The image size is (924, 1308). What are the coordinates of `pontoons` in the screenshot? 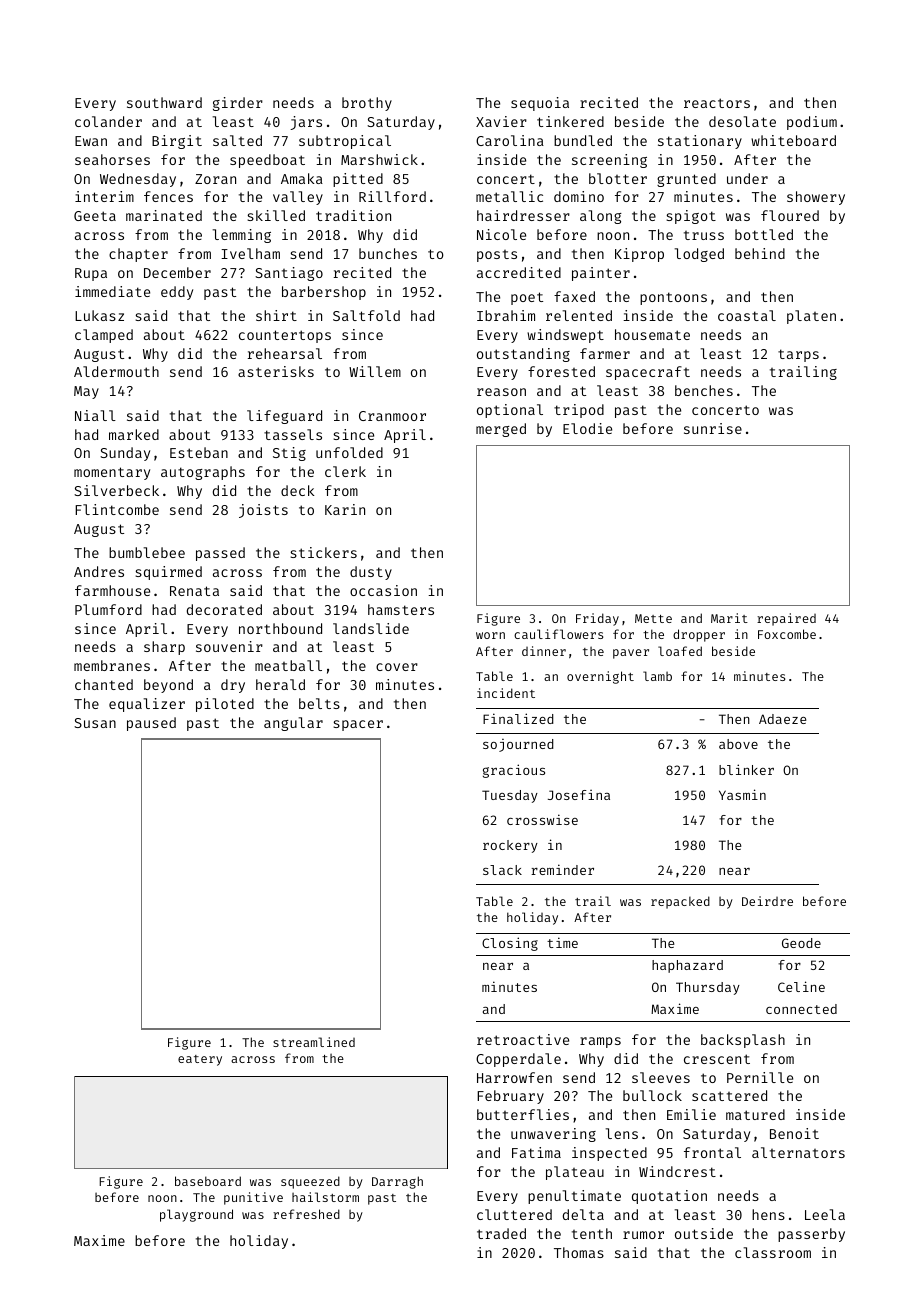 It's located at (673, 298).
